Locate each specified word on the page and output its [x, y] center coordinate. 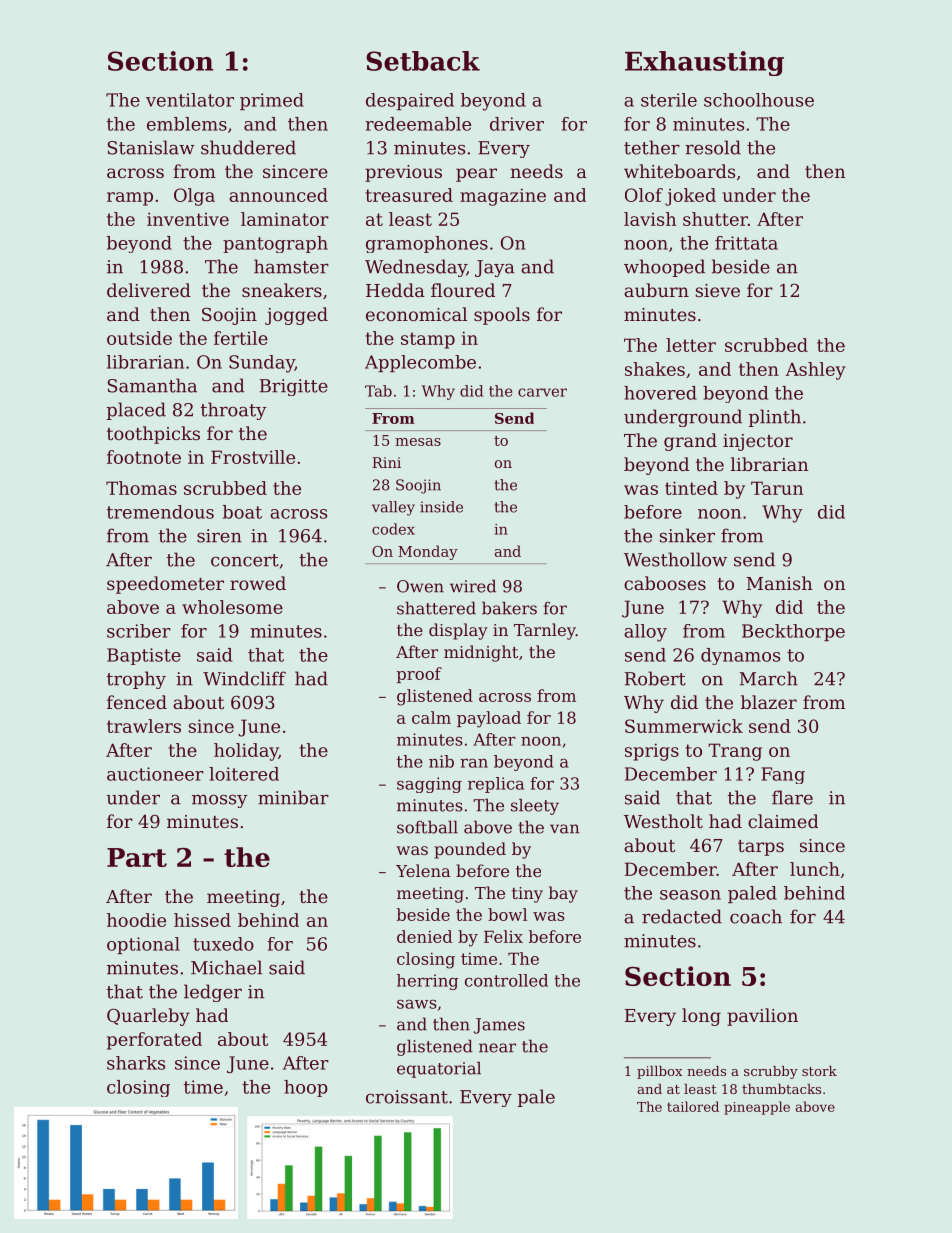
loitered [244, 774]
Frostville [253, 457]
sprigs [652, 752]
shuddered [248, 147]
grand [690, 442]
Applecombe [420, 363]
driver [517, 124]
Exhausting [704, 63]
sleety [535, 806]
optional [143, 945]
